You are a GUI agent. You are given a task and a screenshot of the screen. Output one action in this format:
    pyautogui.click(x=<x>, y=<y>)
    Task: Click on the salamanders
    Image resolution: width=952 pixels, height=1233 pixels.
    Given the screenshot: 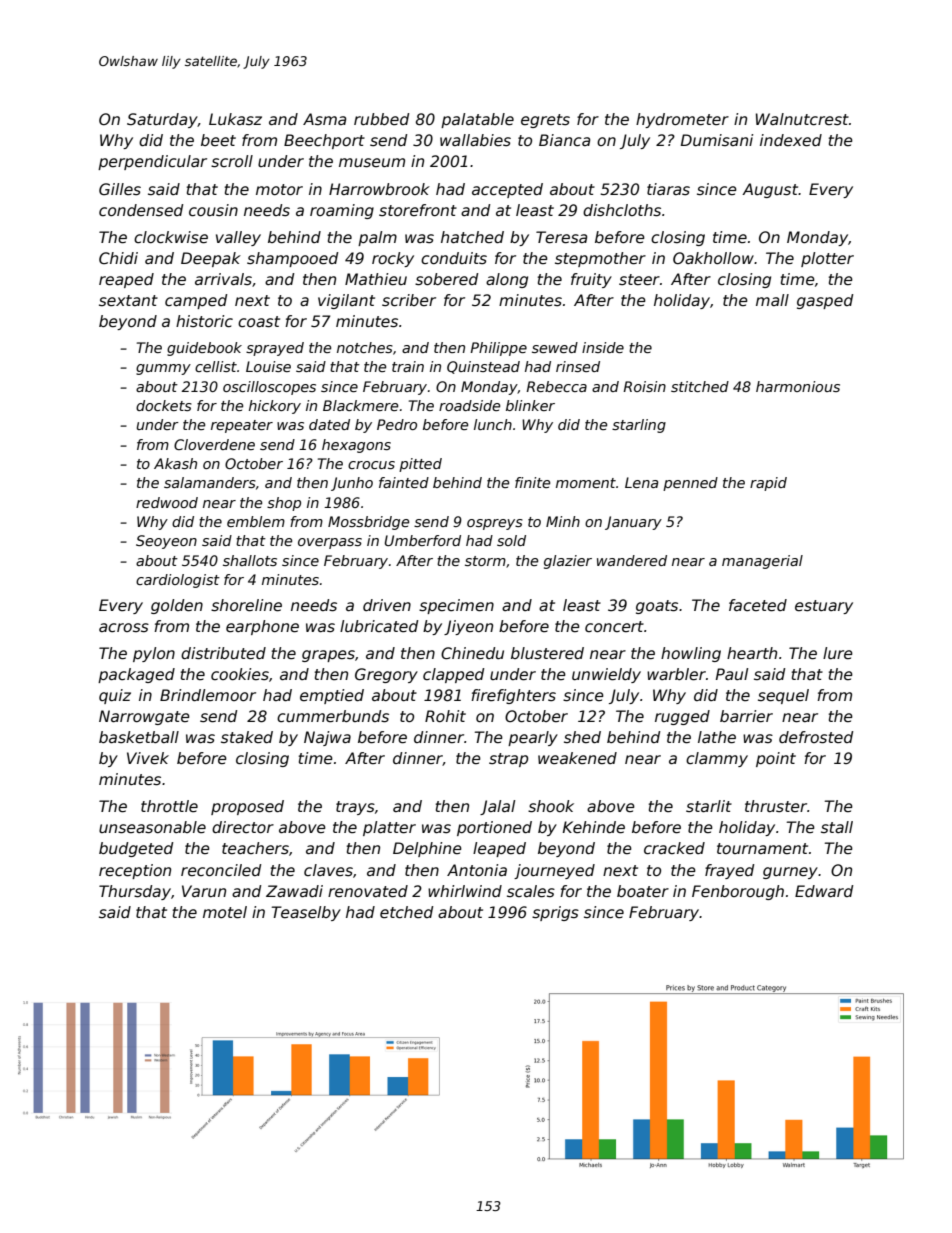 What is the action you would take?
    pyautogui.click(x=210, y=482)
